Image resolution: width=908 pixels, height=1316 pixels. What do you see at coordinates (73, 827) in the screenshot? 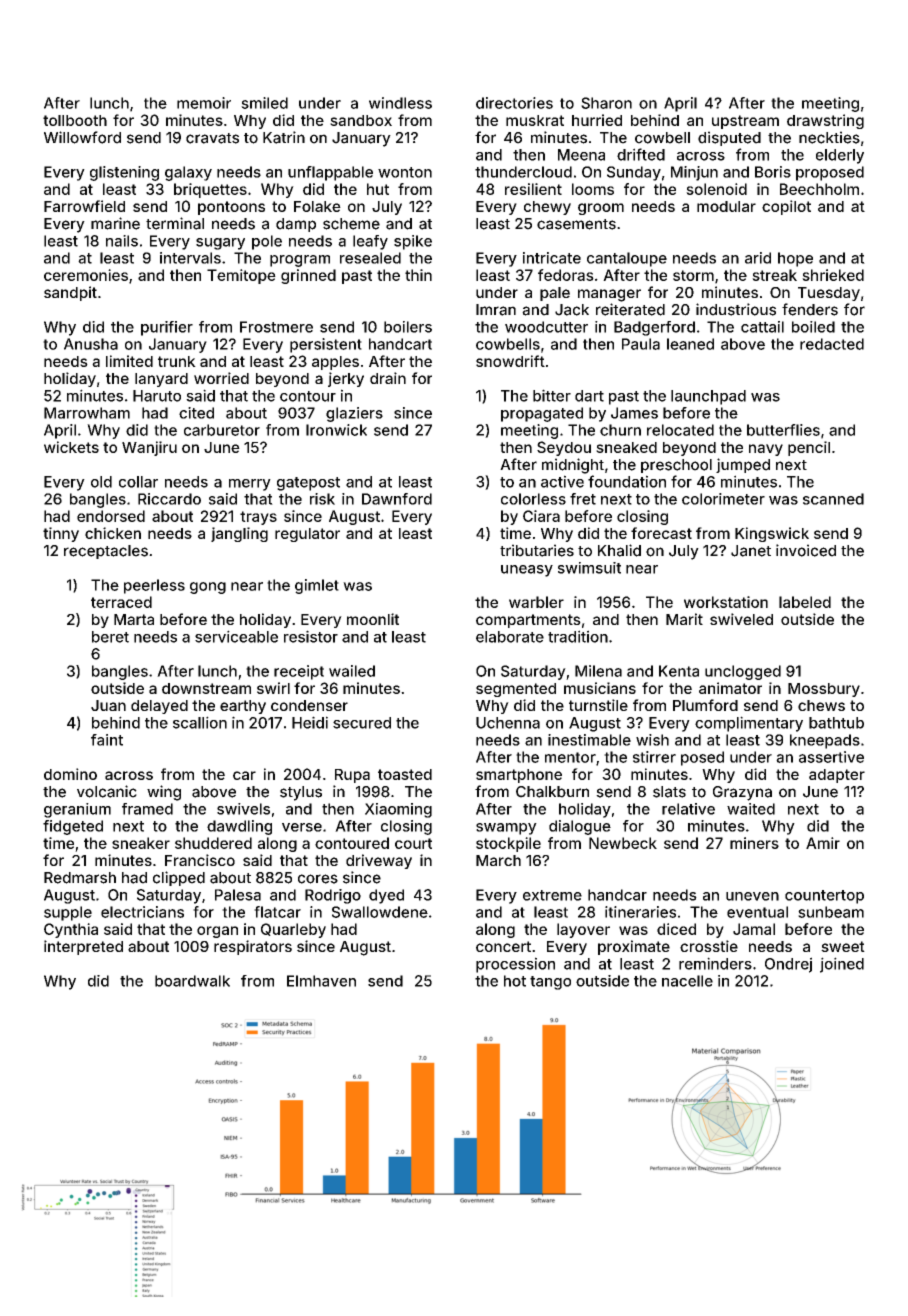
I see `fidgeted` at bounding box center [73, 827].
